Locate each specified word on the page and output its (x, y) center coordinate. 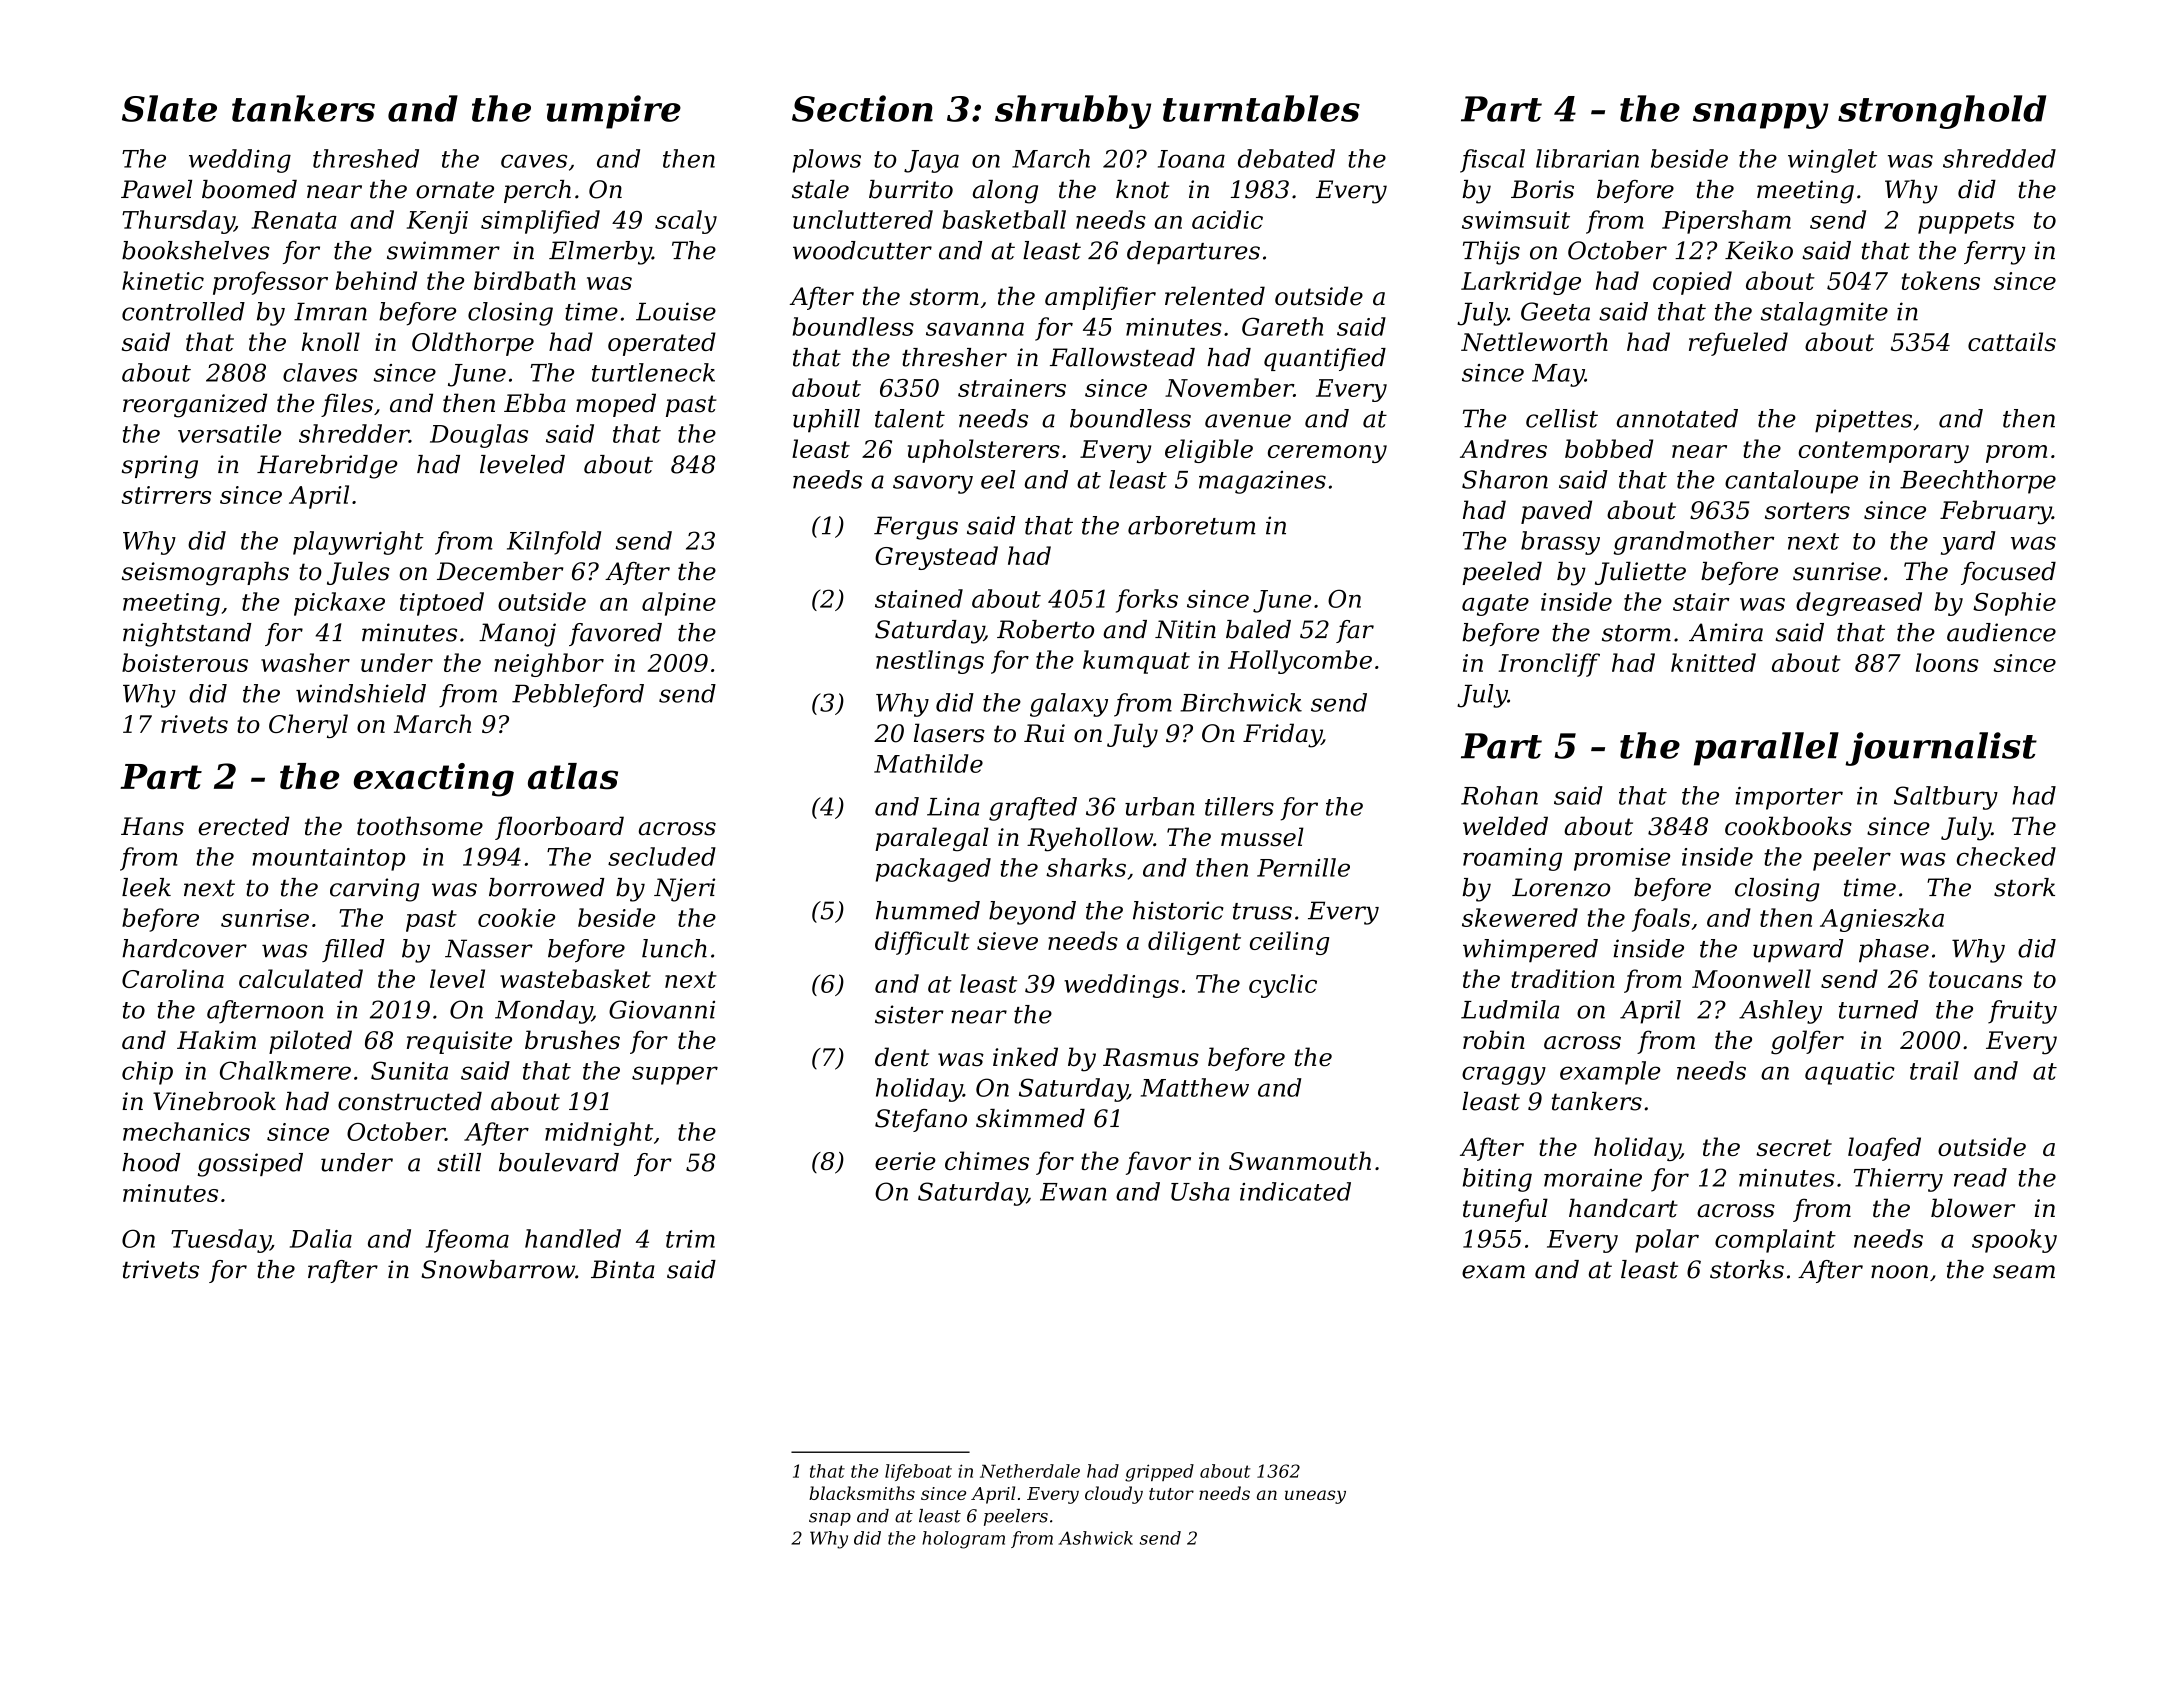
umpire (614, 112)
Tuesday (221, 1241)
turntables (1261, 108)
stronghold (1942, 112)
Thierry (1898, 1180)
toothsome (420, 826)
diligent (1194, 943)
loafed (1884, 1149)
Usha (1200, 1191)
